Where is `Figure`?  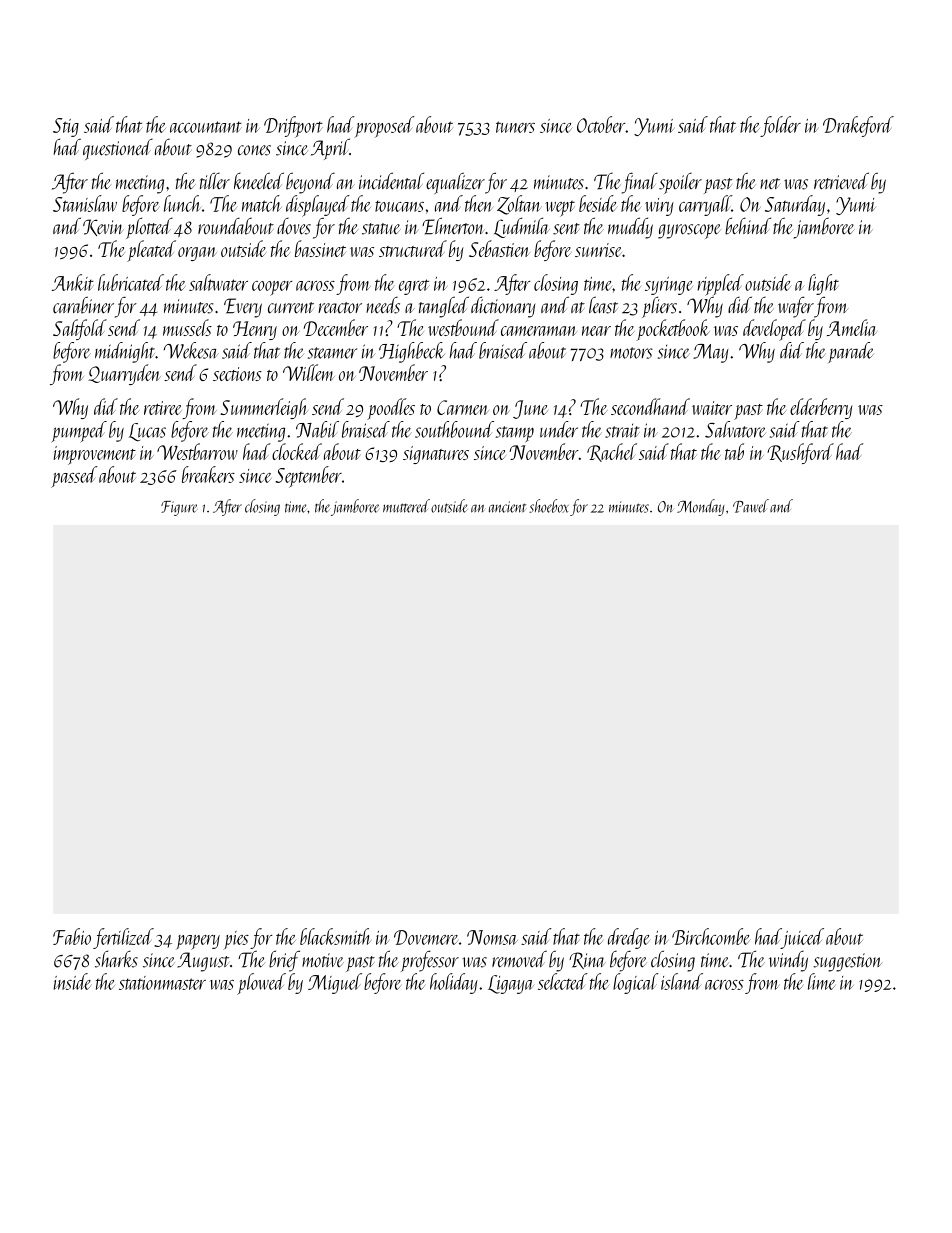 Figure is located at coordinates (179, 508).
